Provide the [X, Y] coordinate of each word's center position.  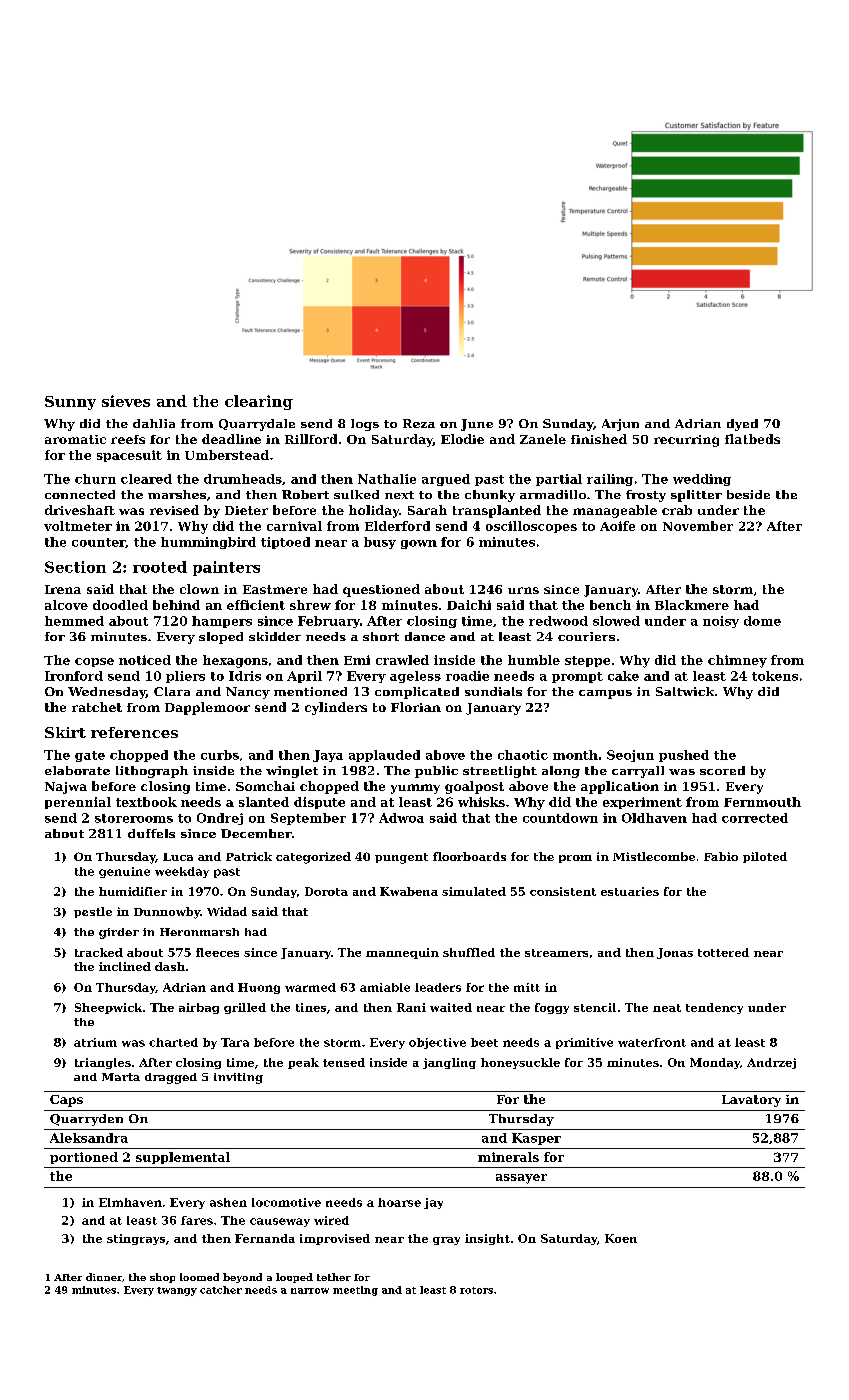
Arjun [620, 425]
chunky [490, 496]
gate [90, 756]
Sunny [70, 403]
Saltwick [685, 691]
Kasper [536, 1139]
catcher [221, 1290]
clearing [259, 402]
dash [170, 966]
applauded [384, 756]
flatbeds [752, 439]
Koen [621, 1238]
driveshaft [80, 510]
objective [437, 1043]
